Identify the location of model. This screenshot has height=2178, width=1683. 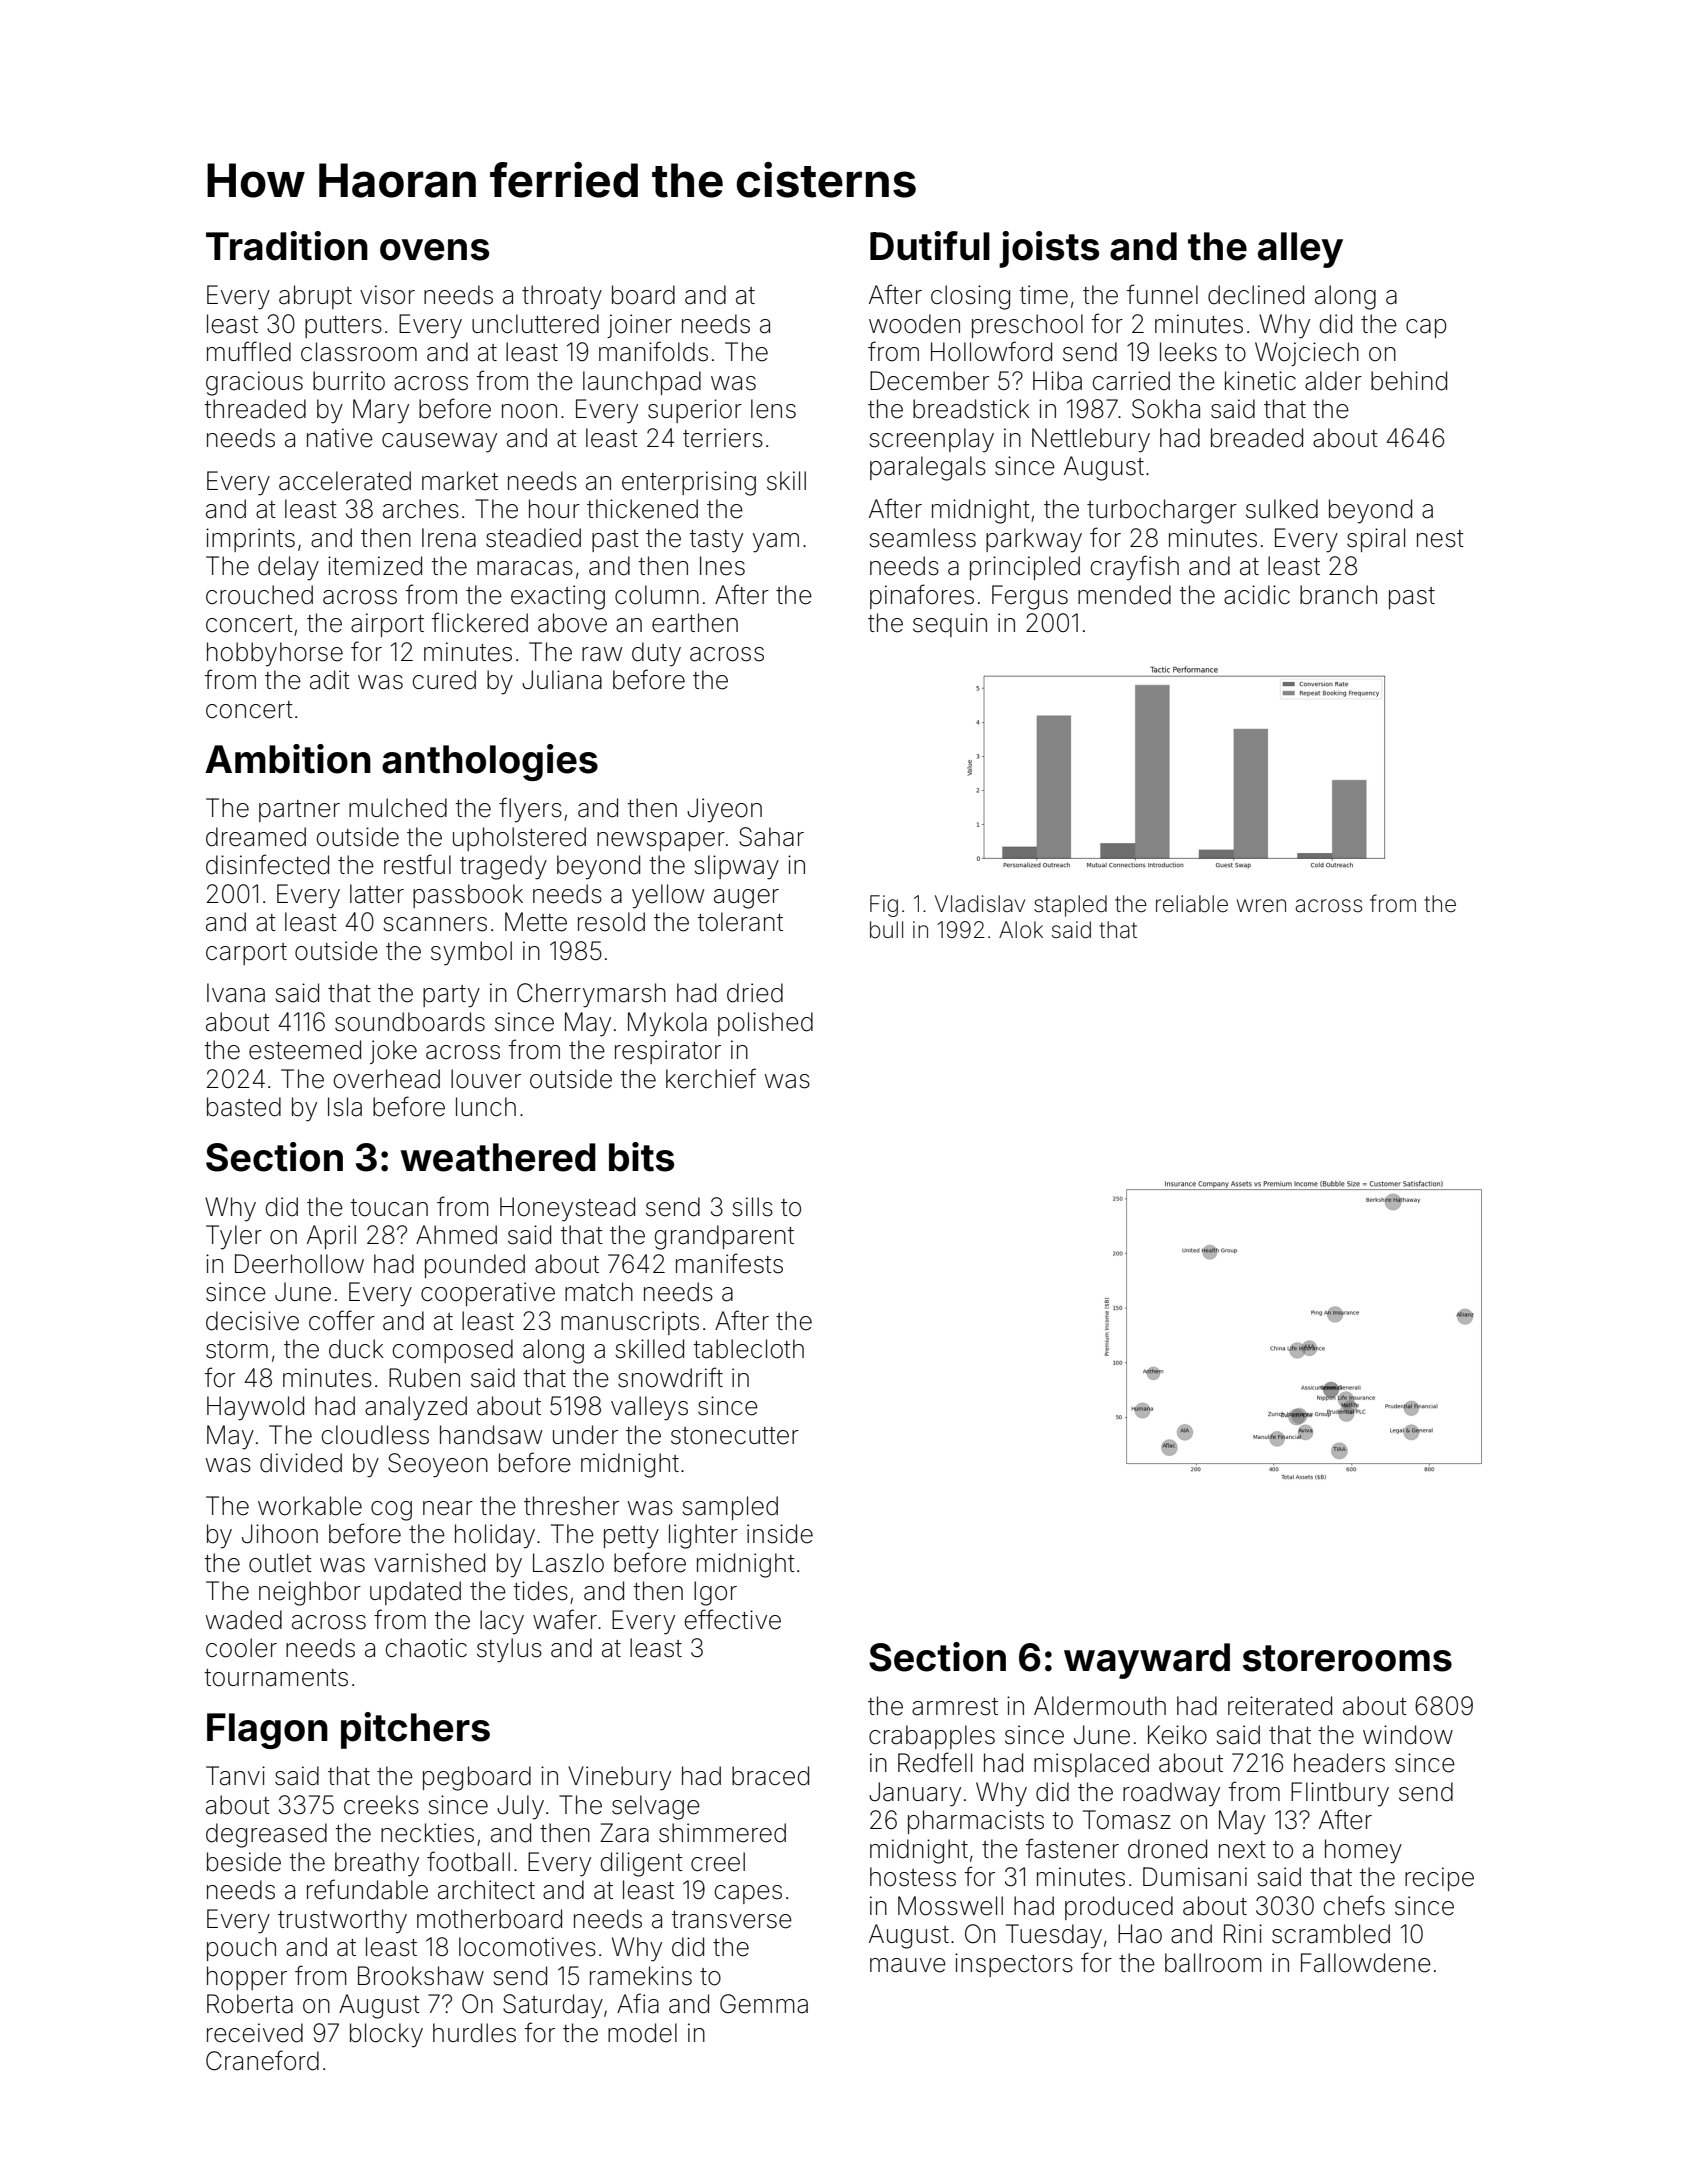
(642, 2033).
